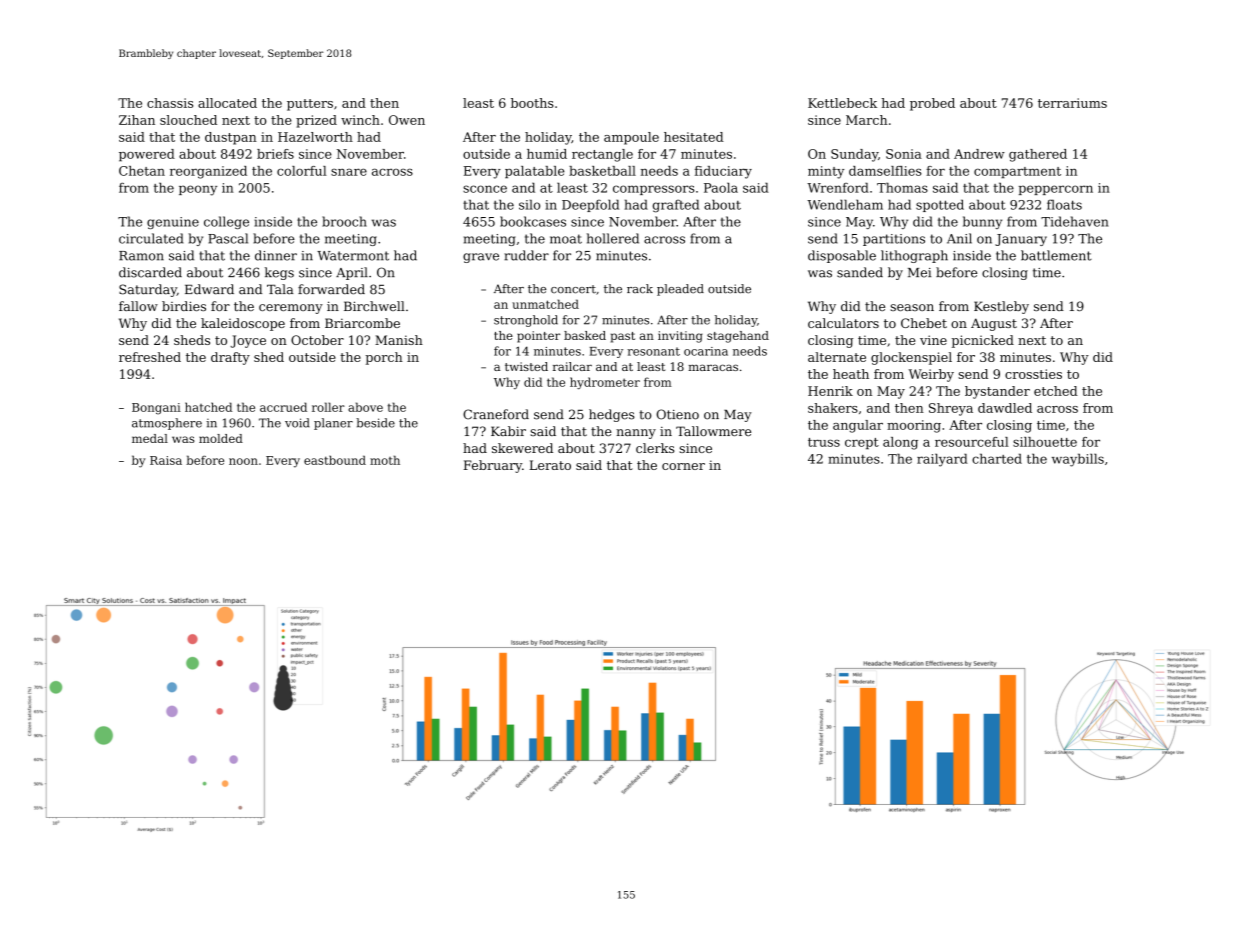  What do you see at coordinates (1056, 391) in the document?
I see `etched` at bounding box center [1056, 391].
